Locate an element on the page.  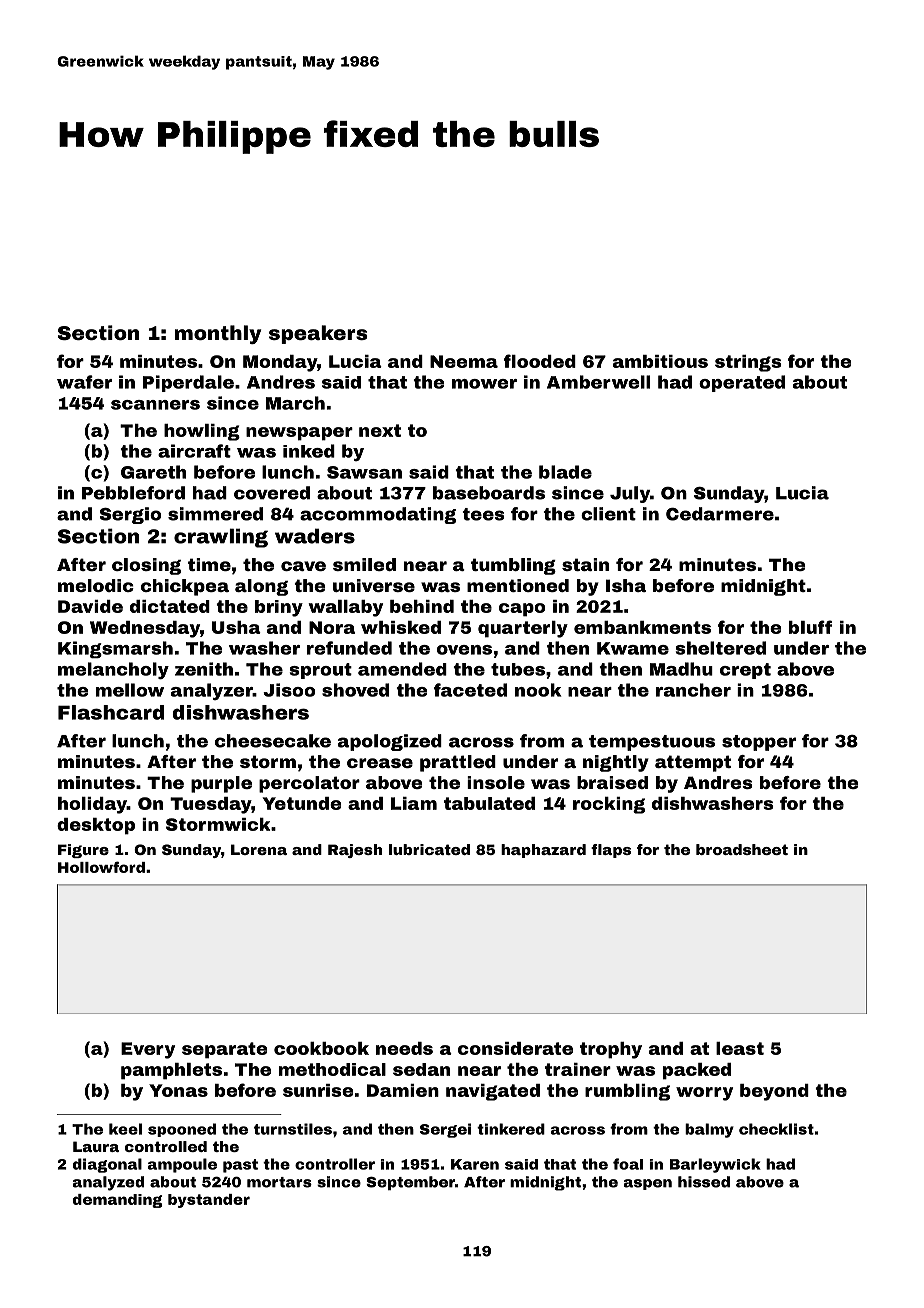
Sergio is located at coordinates (130, 515).
